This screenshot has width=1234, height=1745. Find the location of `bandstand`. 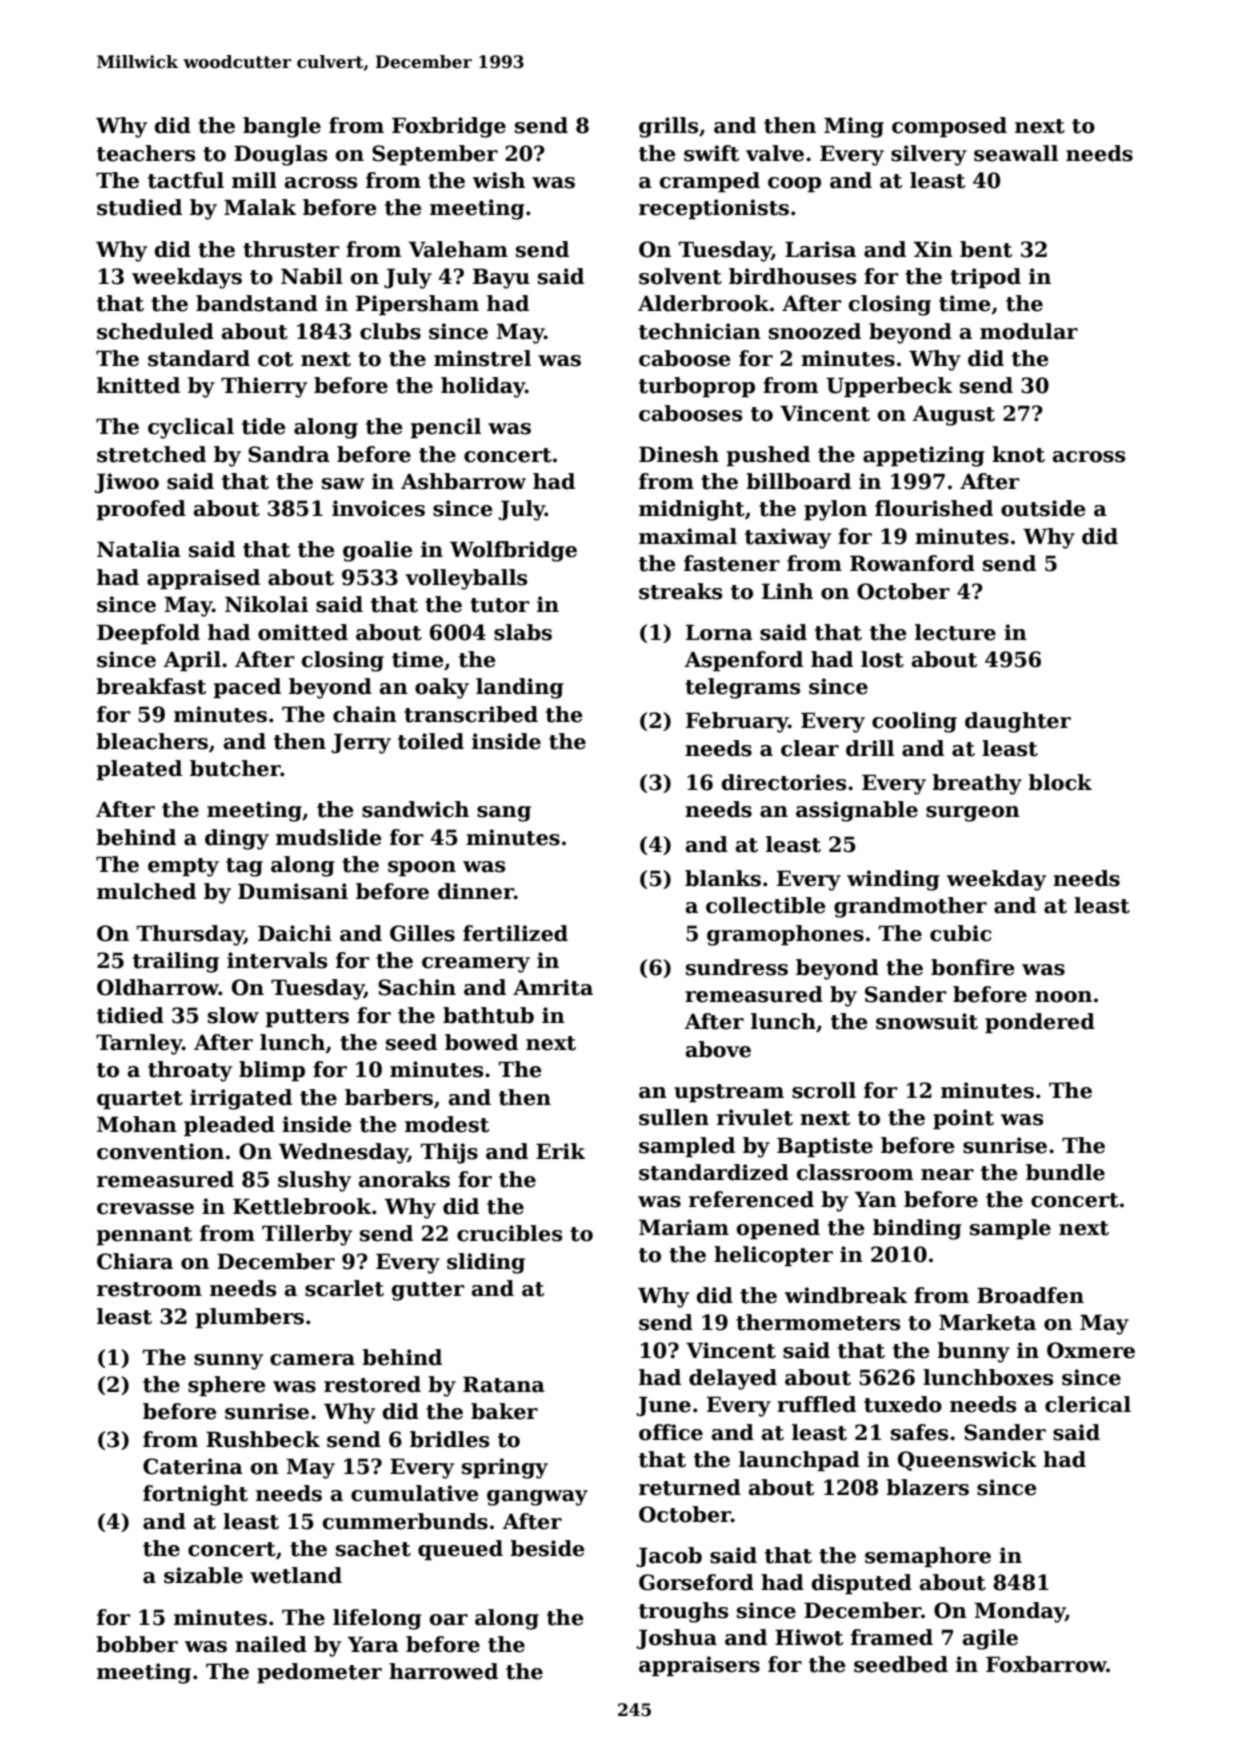

bandstand is located at coordinates (257, 303).
